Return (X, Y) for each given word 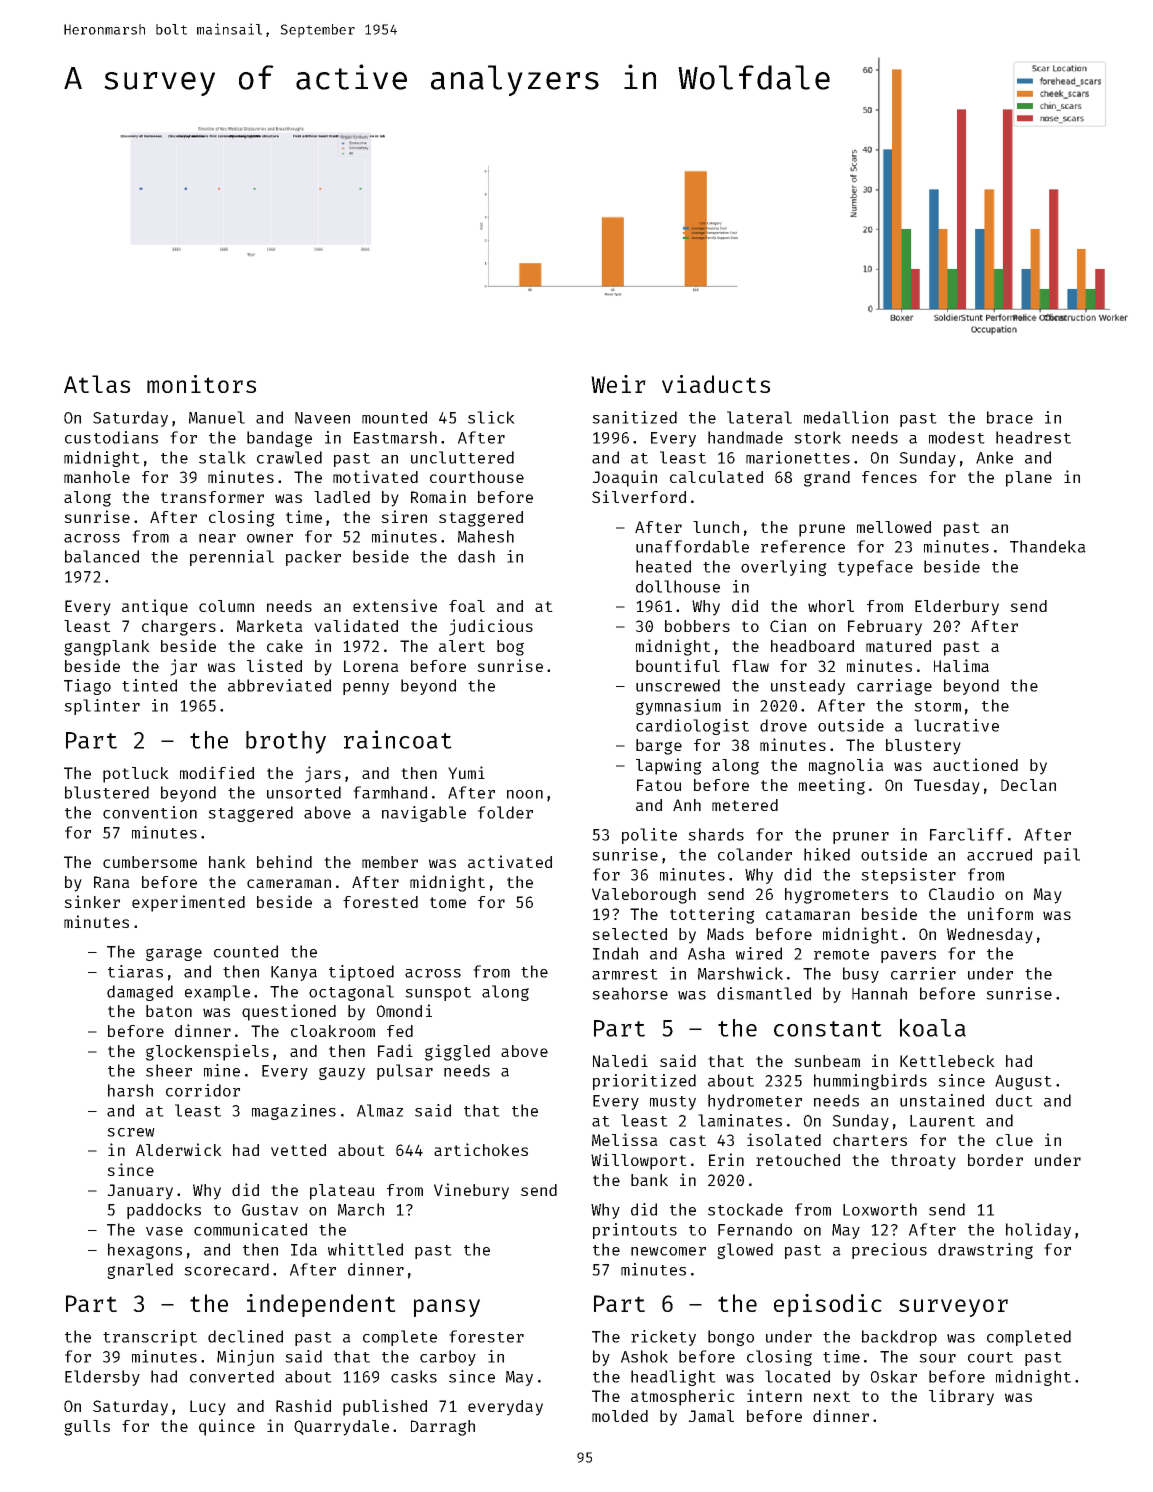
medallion (846, 417)
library (961, 1397)
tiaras (135, 971)
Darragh (443, 1428)
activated (510, 861)
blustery (923, 747)
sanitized (634, 417)
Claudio (961, 893)
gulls (87, 1428)
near (217, 538)
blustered (107, 792)
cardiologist (692, 727)
